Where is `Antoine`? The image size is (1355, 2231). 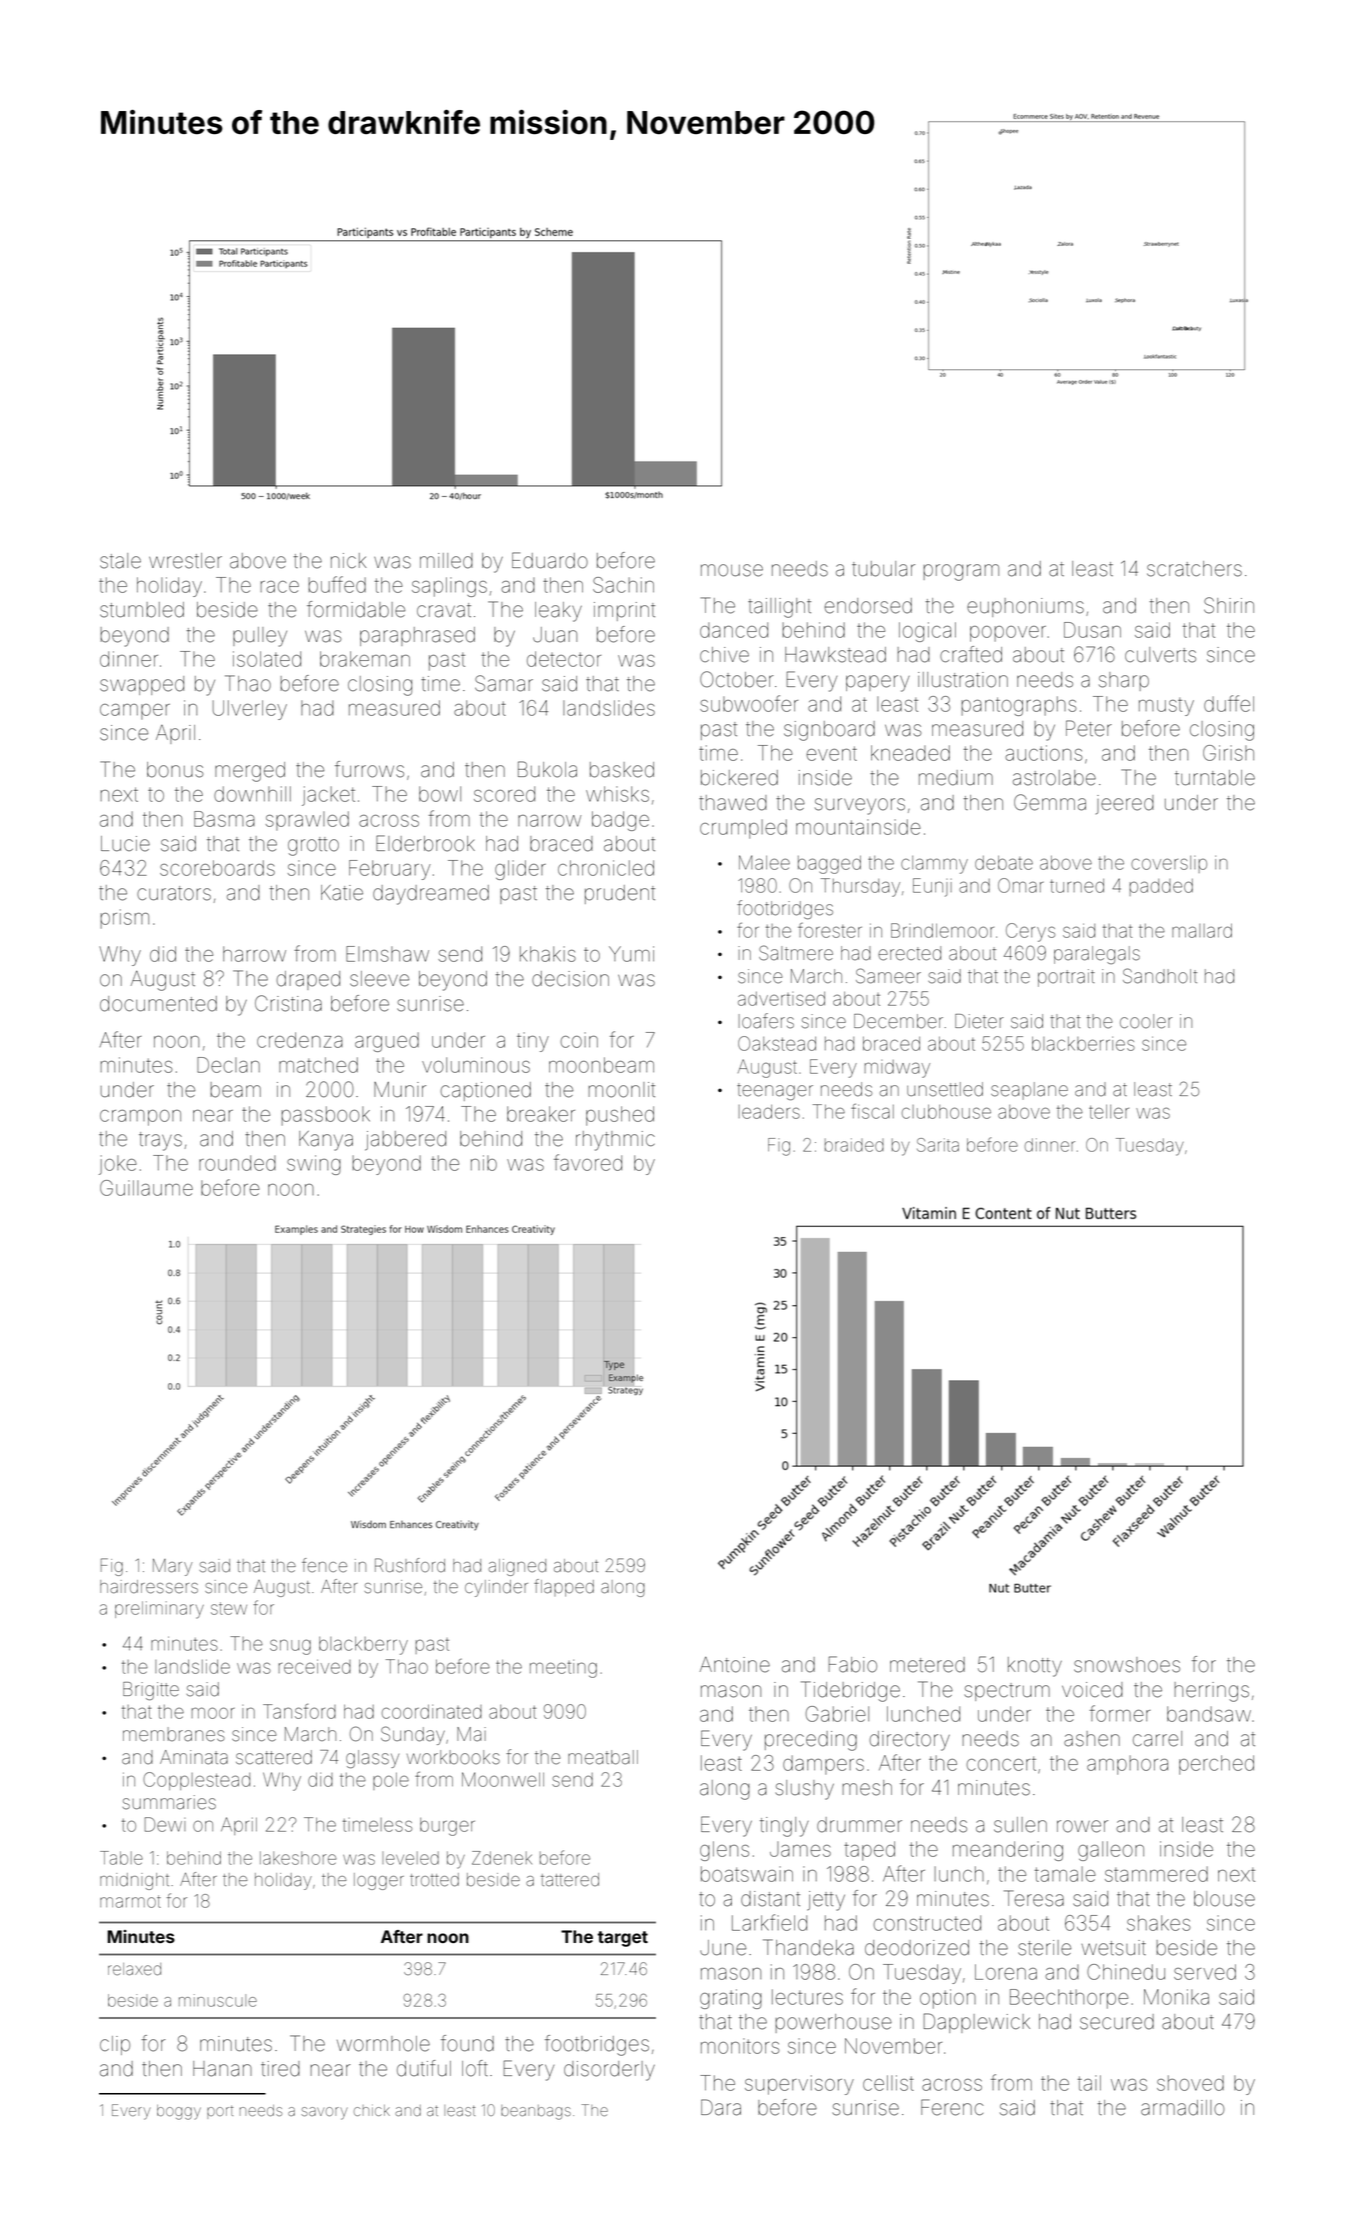
Antoine is located at coordinates (735, 1665).
